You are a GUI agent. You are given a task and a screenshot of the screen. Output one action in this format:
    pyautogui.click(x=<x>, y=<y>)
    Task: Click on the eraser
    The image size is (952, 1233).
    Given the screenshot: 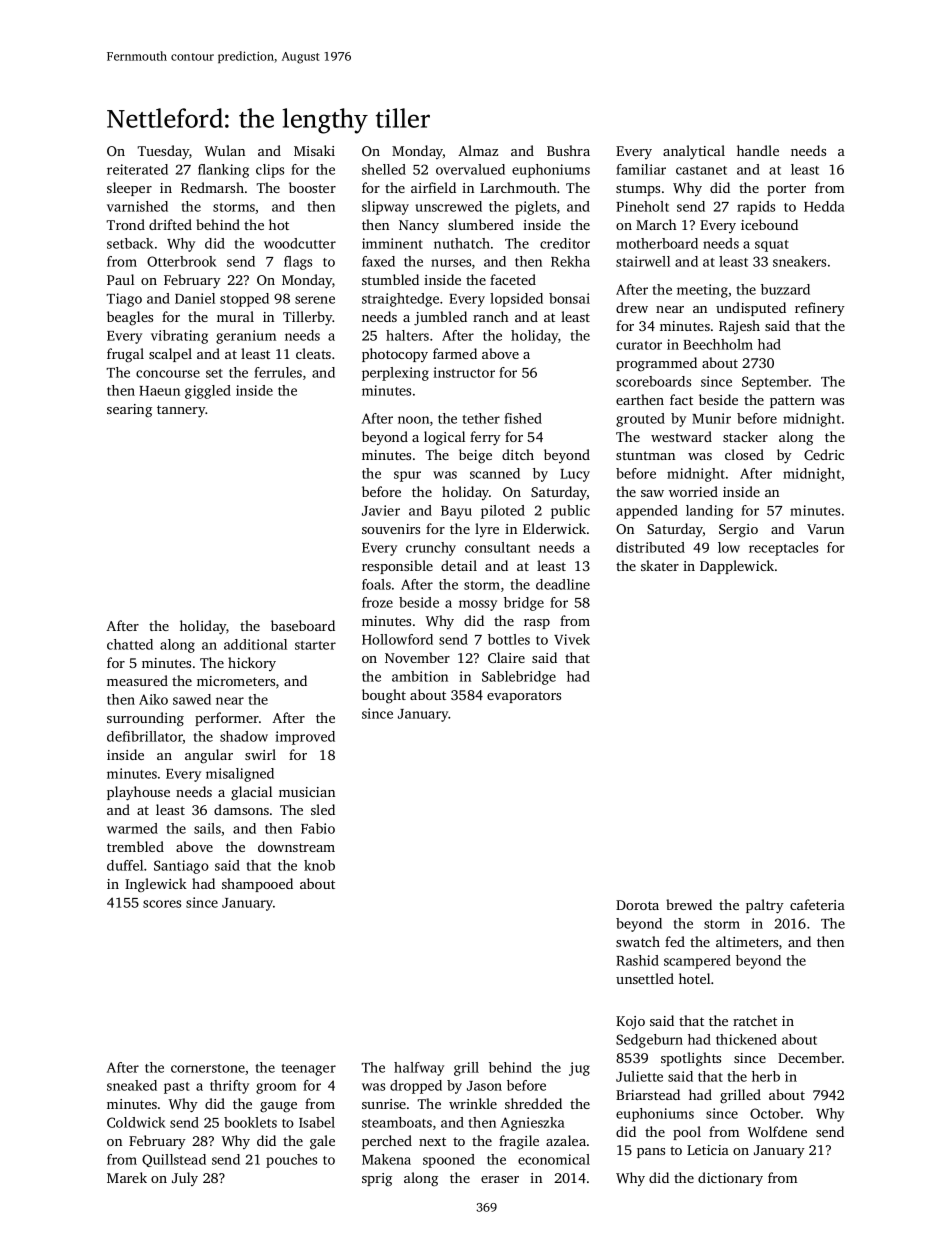 What is the action you would take?
    pyautogui.click(x=500, y=1179)
